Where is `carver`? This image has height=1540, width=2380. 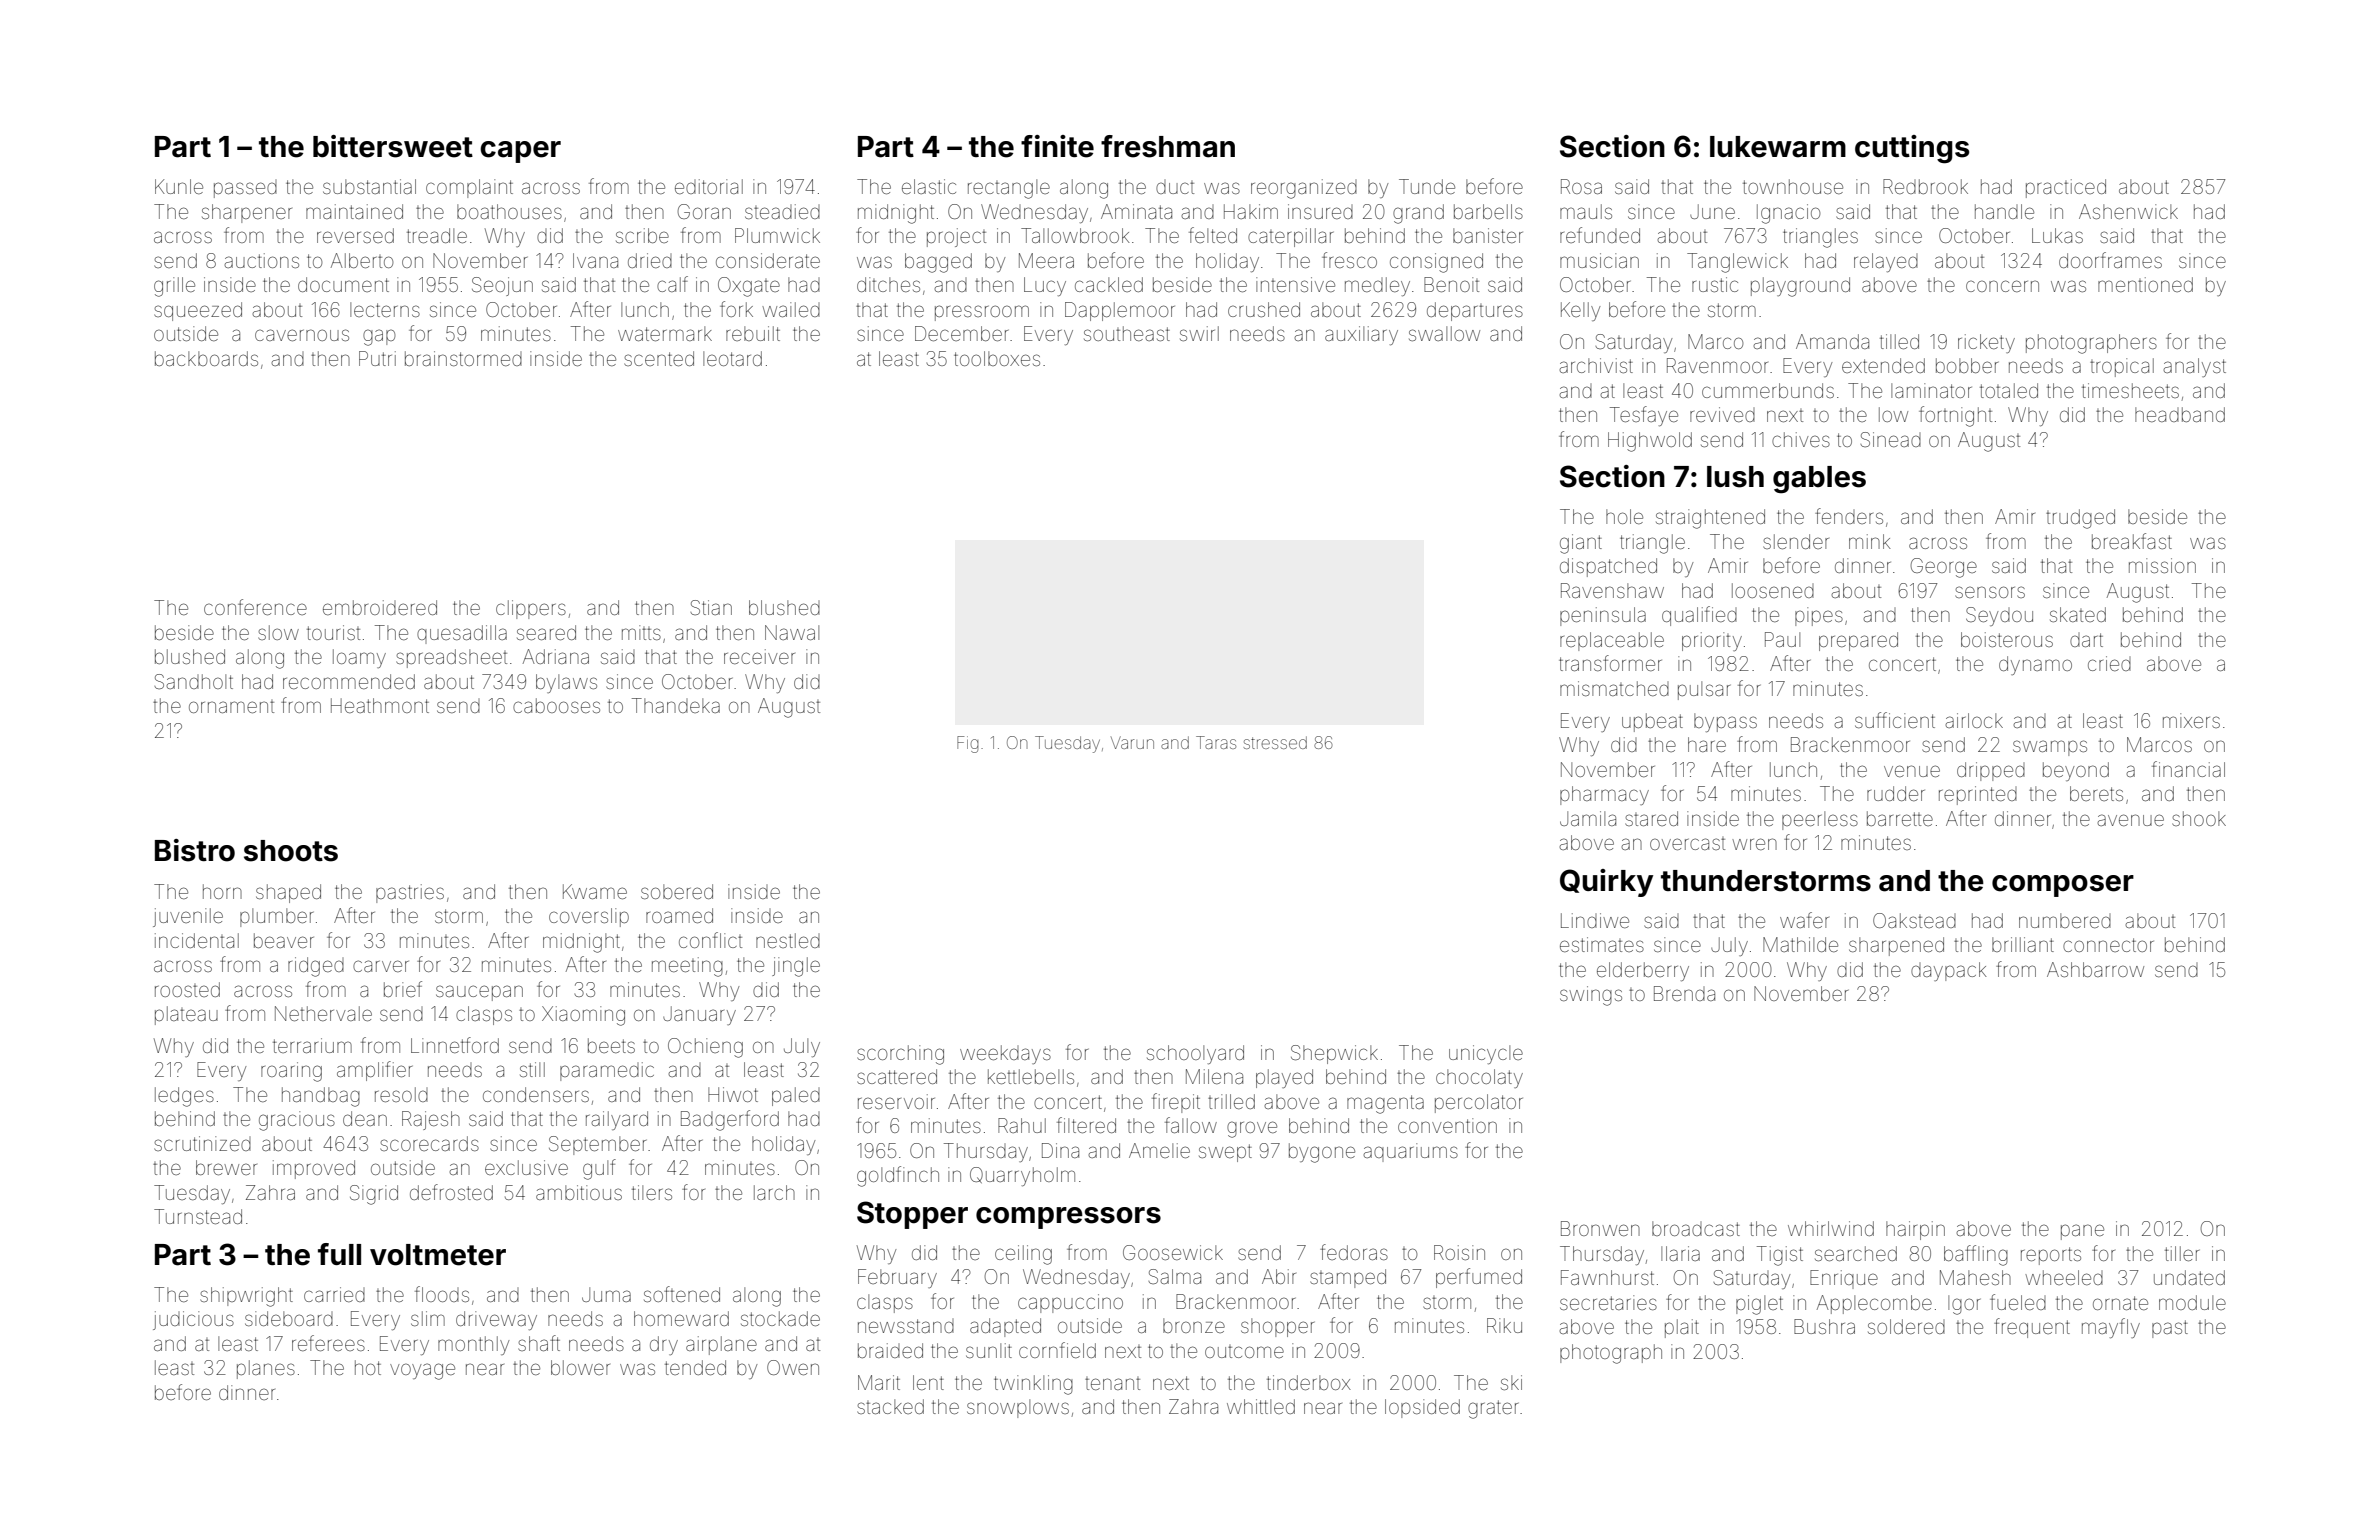
carver is located at coordinates (381, 966).
